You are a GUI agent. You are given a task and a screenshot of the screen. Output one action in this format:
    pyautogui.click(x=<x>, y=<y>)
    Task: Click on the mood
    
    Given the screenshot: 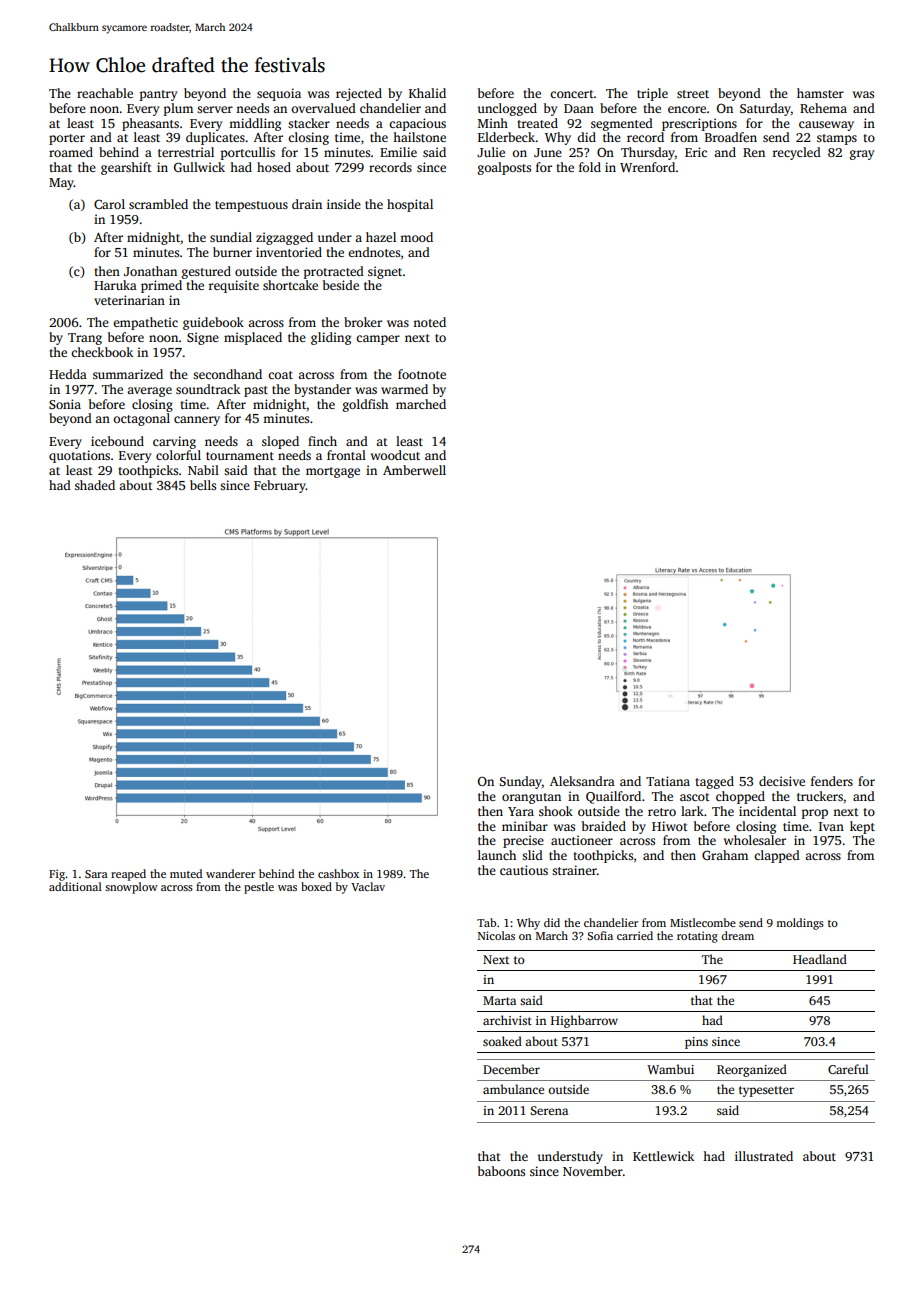 What is the action you would take?
    pyautogui.click(x=416, y=237)
